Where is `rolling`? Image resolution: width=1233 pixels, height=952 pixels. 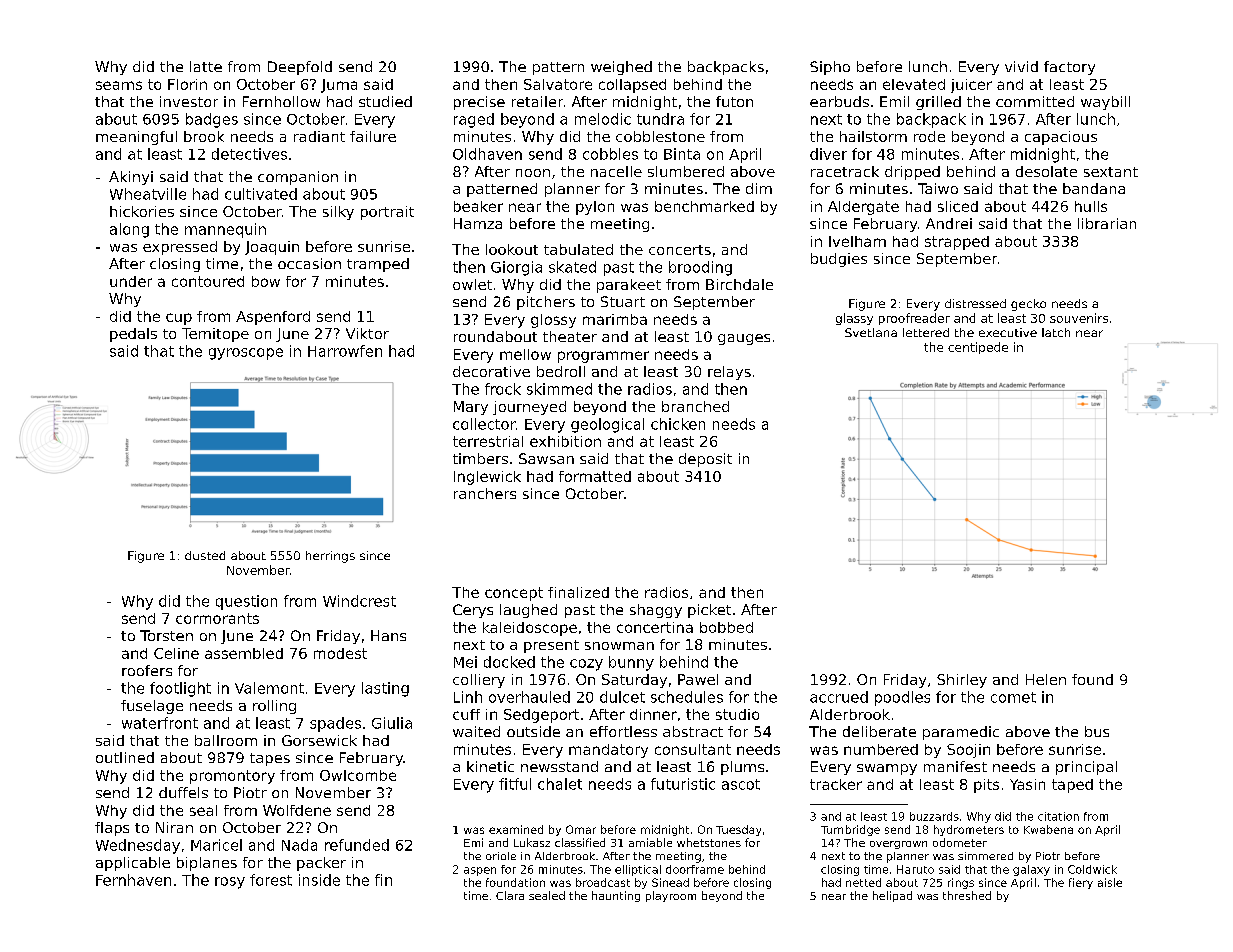 rolling is located at coordinates (274, 707).
